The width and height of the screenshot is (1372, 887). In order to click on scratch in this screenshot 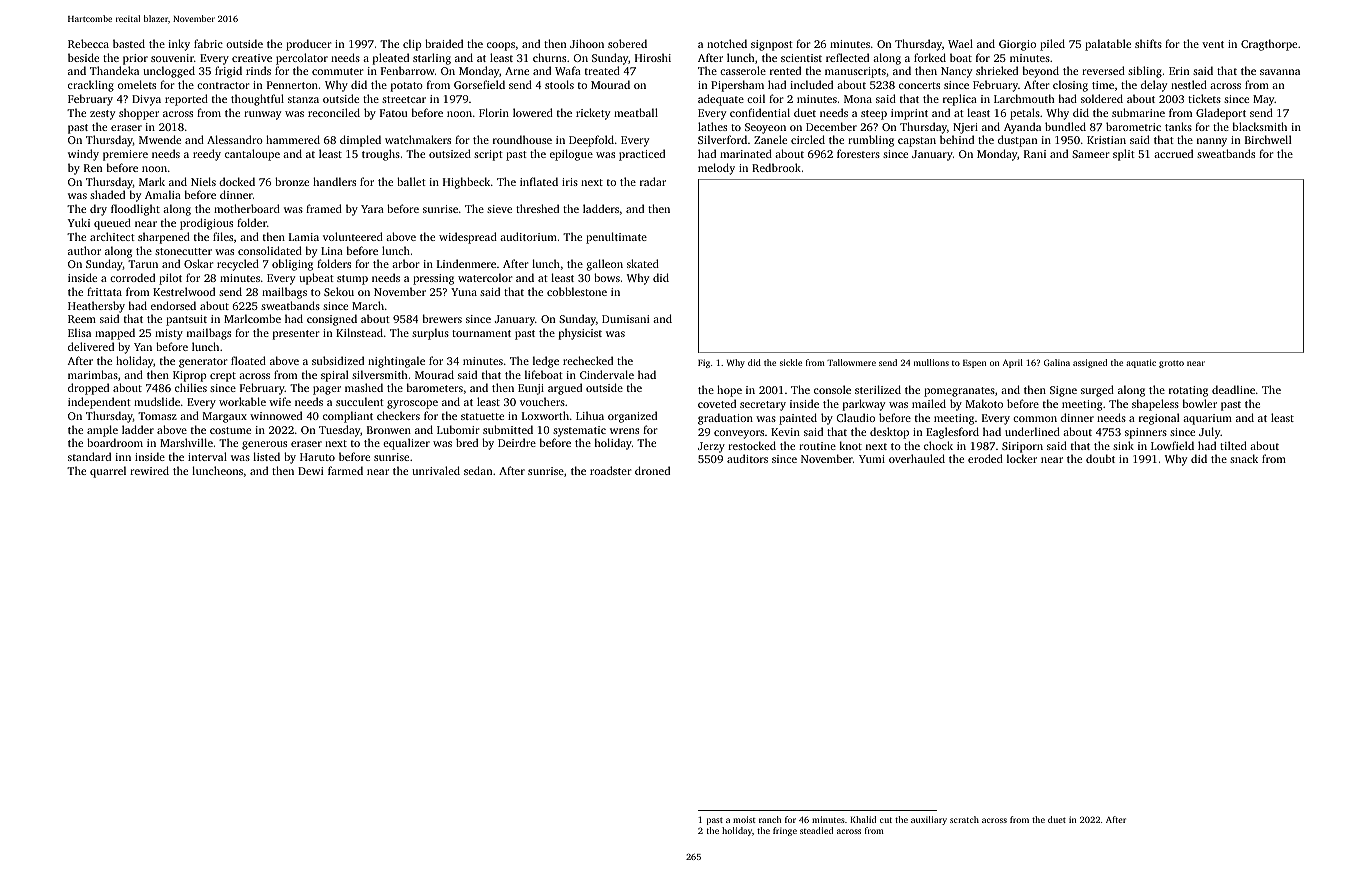, I will do `click(964, 819)`.
